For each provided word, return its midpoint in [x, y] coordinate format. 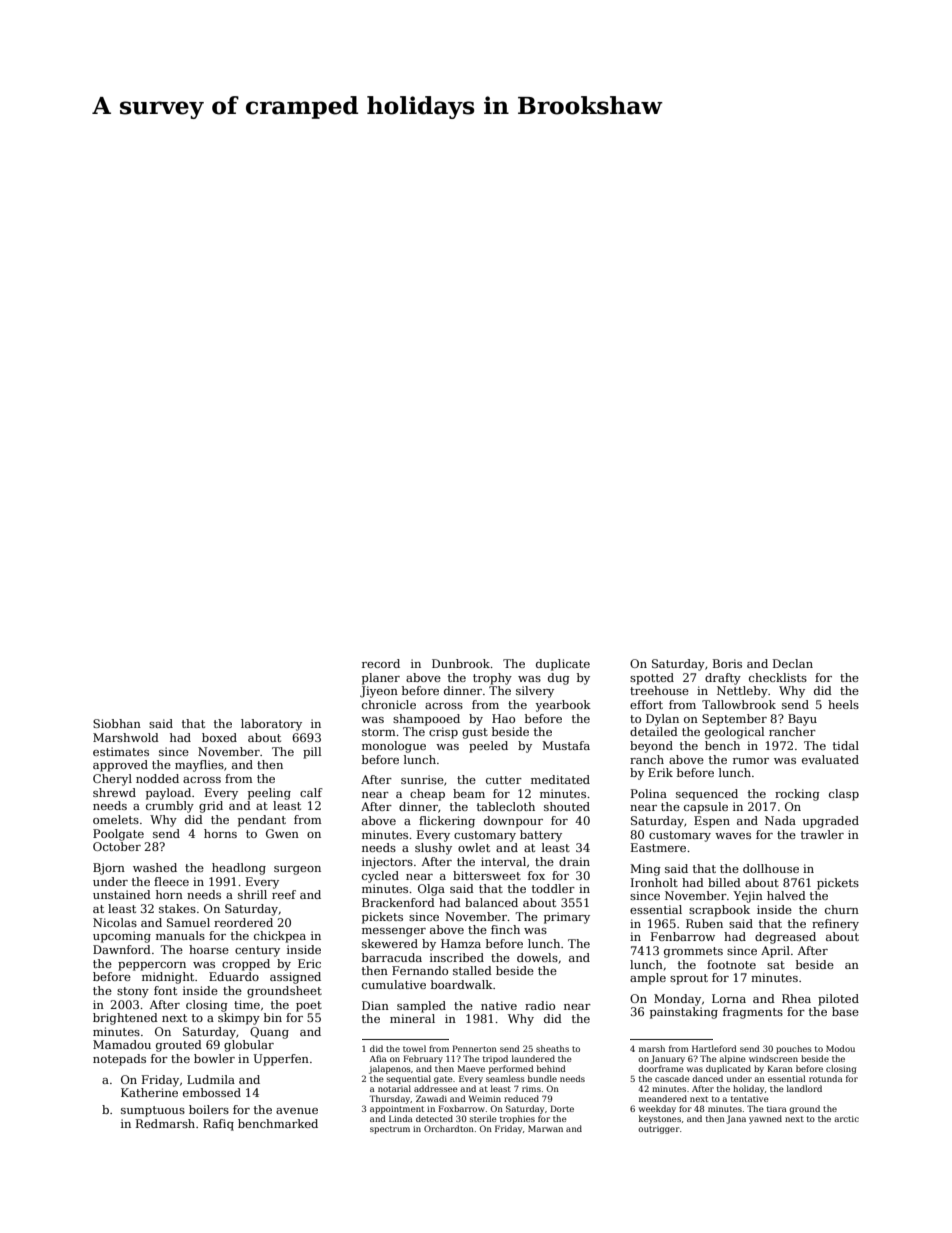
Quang [269, 1033]
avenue [297, 1111]
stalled [472, 970]
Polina [649, 793]
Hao [503, 718]
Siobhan [117, 723]
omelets [116, 819]
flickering [447, 822]
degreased [785, 938]
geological [734, 733]
